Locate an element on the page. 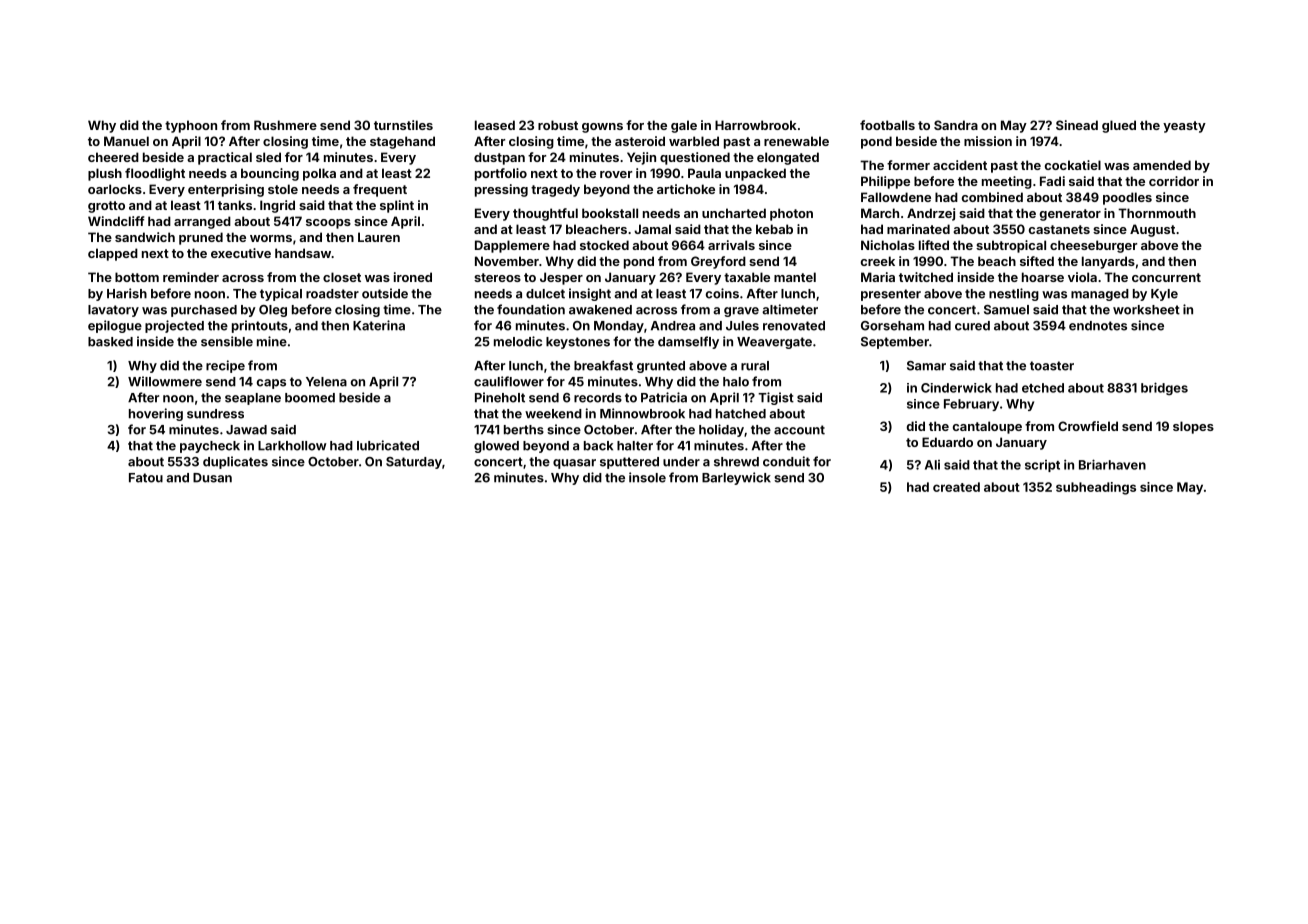 This document has width=1308, height=924. nestling is located at coordinates (1014, 294).
